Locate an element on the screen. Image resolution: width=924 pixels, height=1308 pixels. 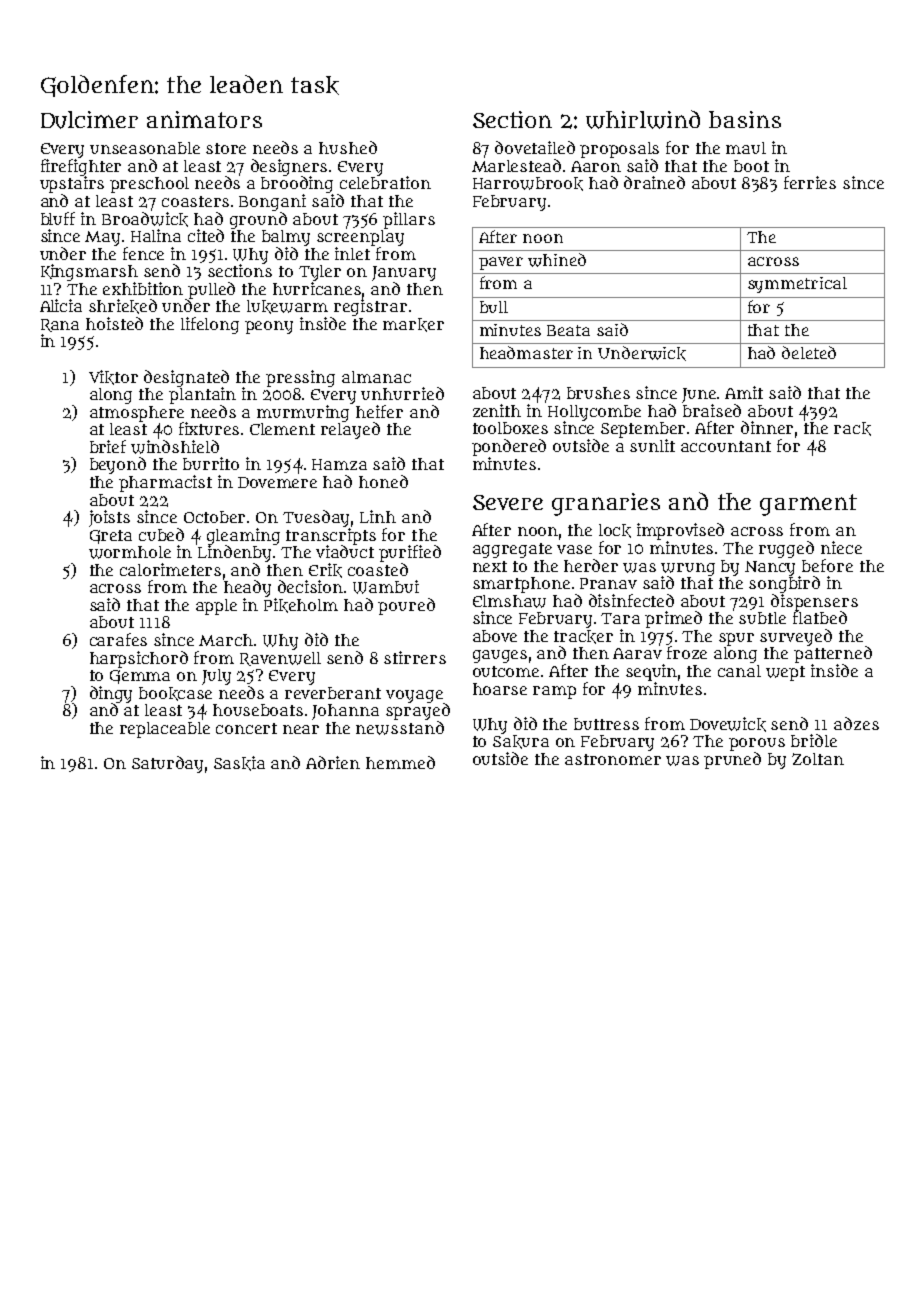
heifer is located at coordinates (379, 411).
